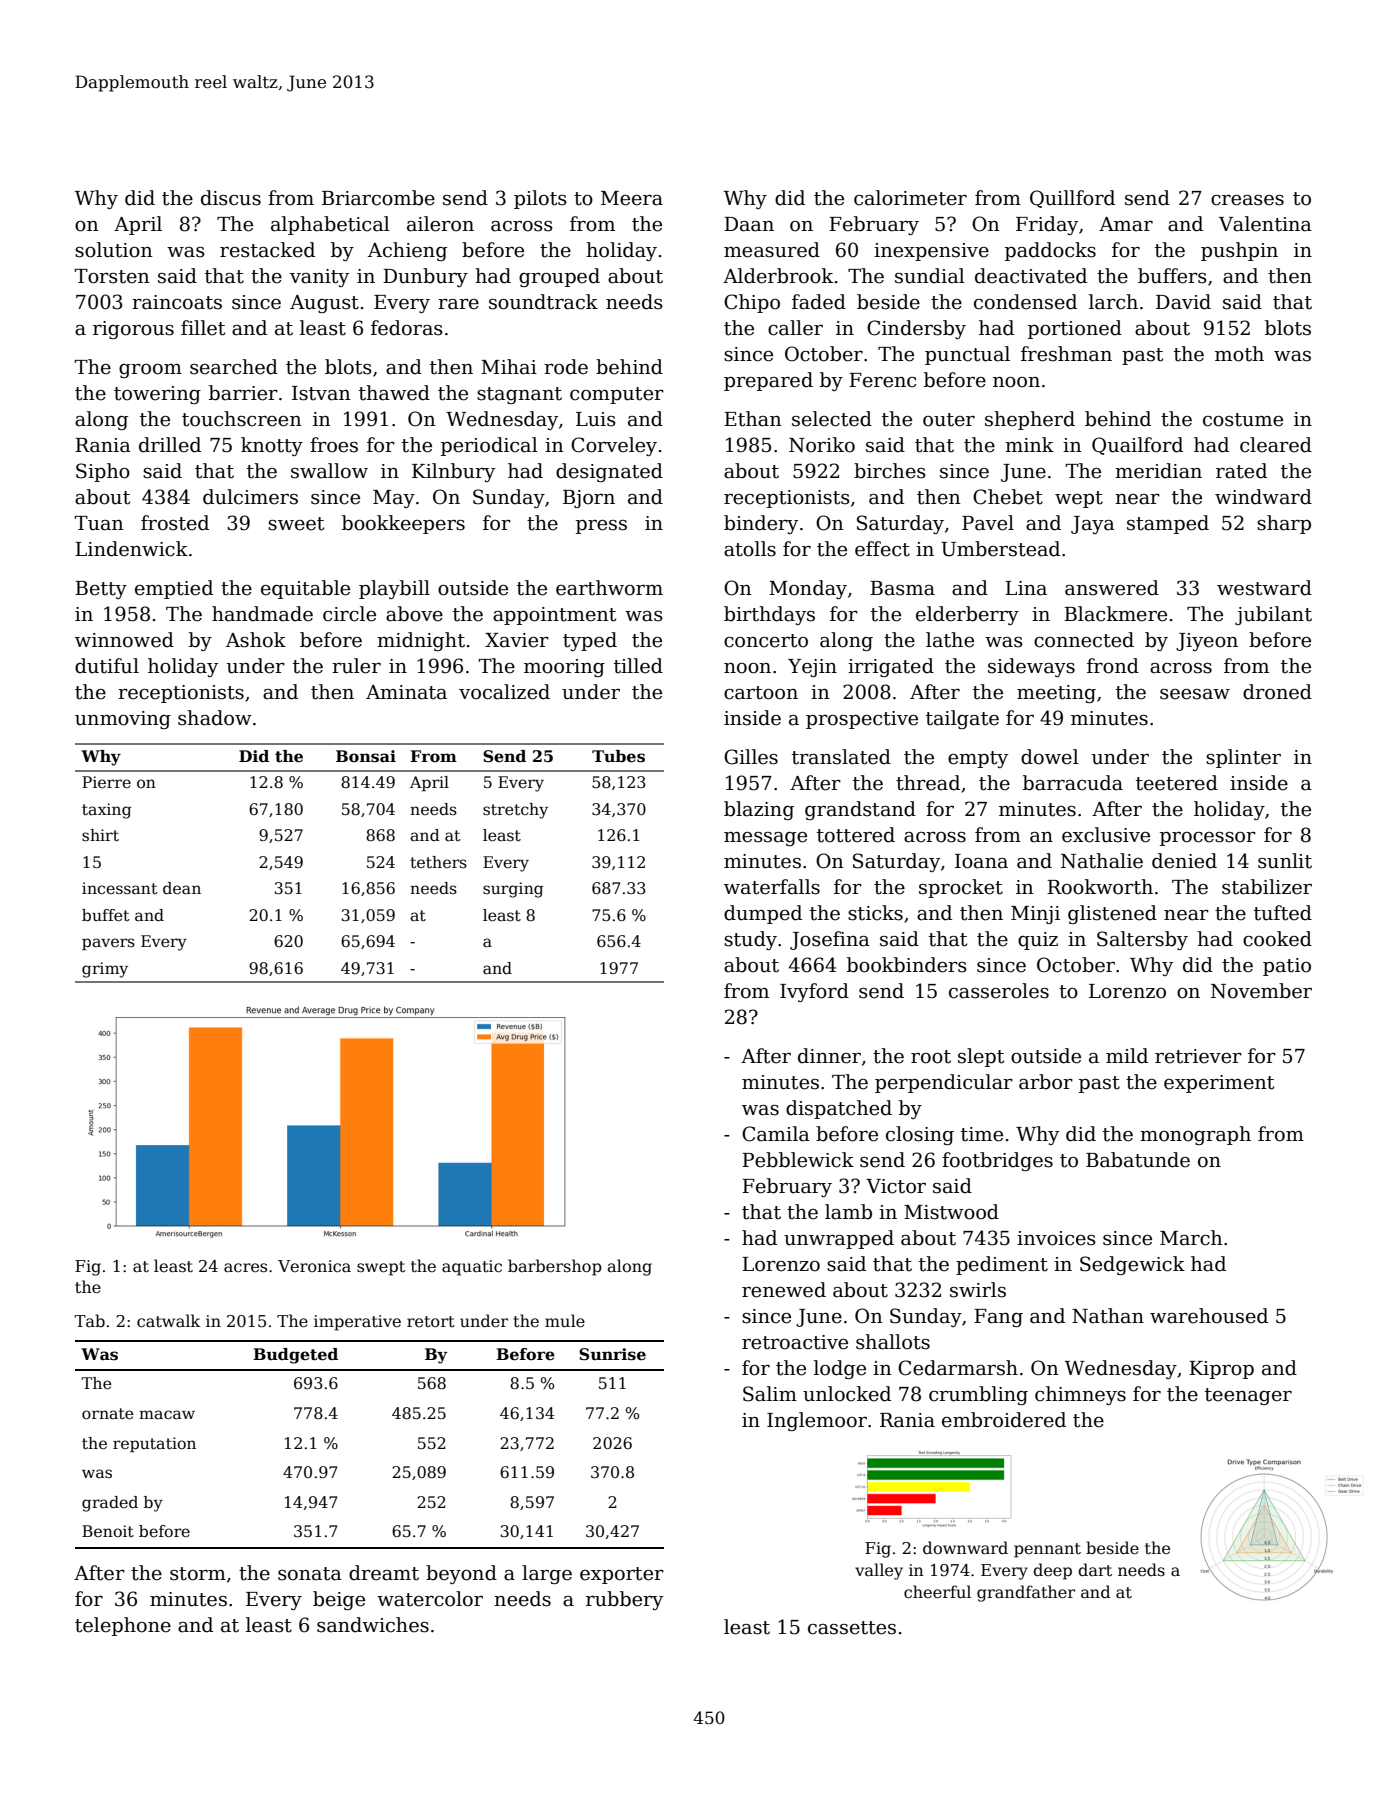  I want to click on retroactive, so click(795, 1342).
